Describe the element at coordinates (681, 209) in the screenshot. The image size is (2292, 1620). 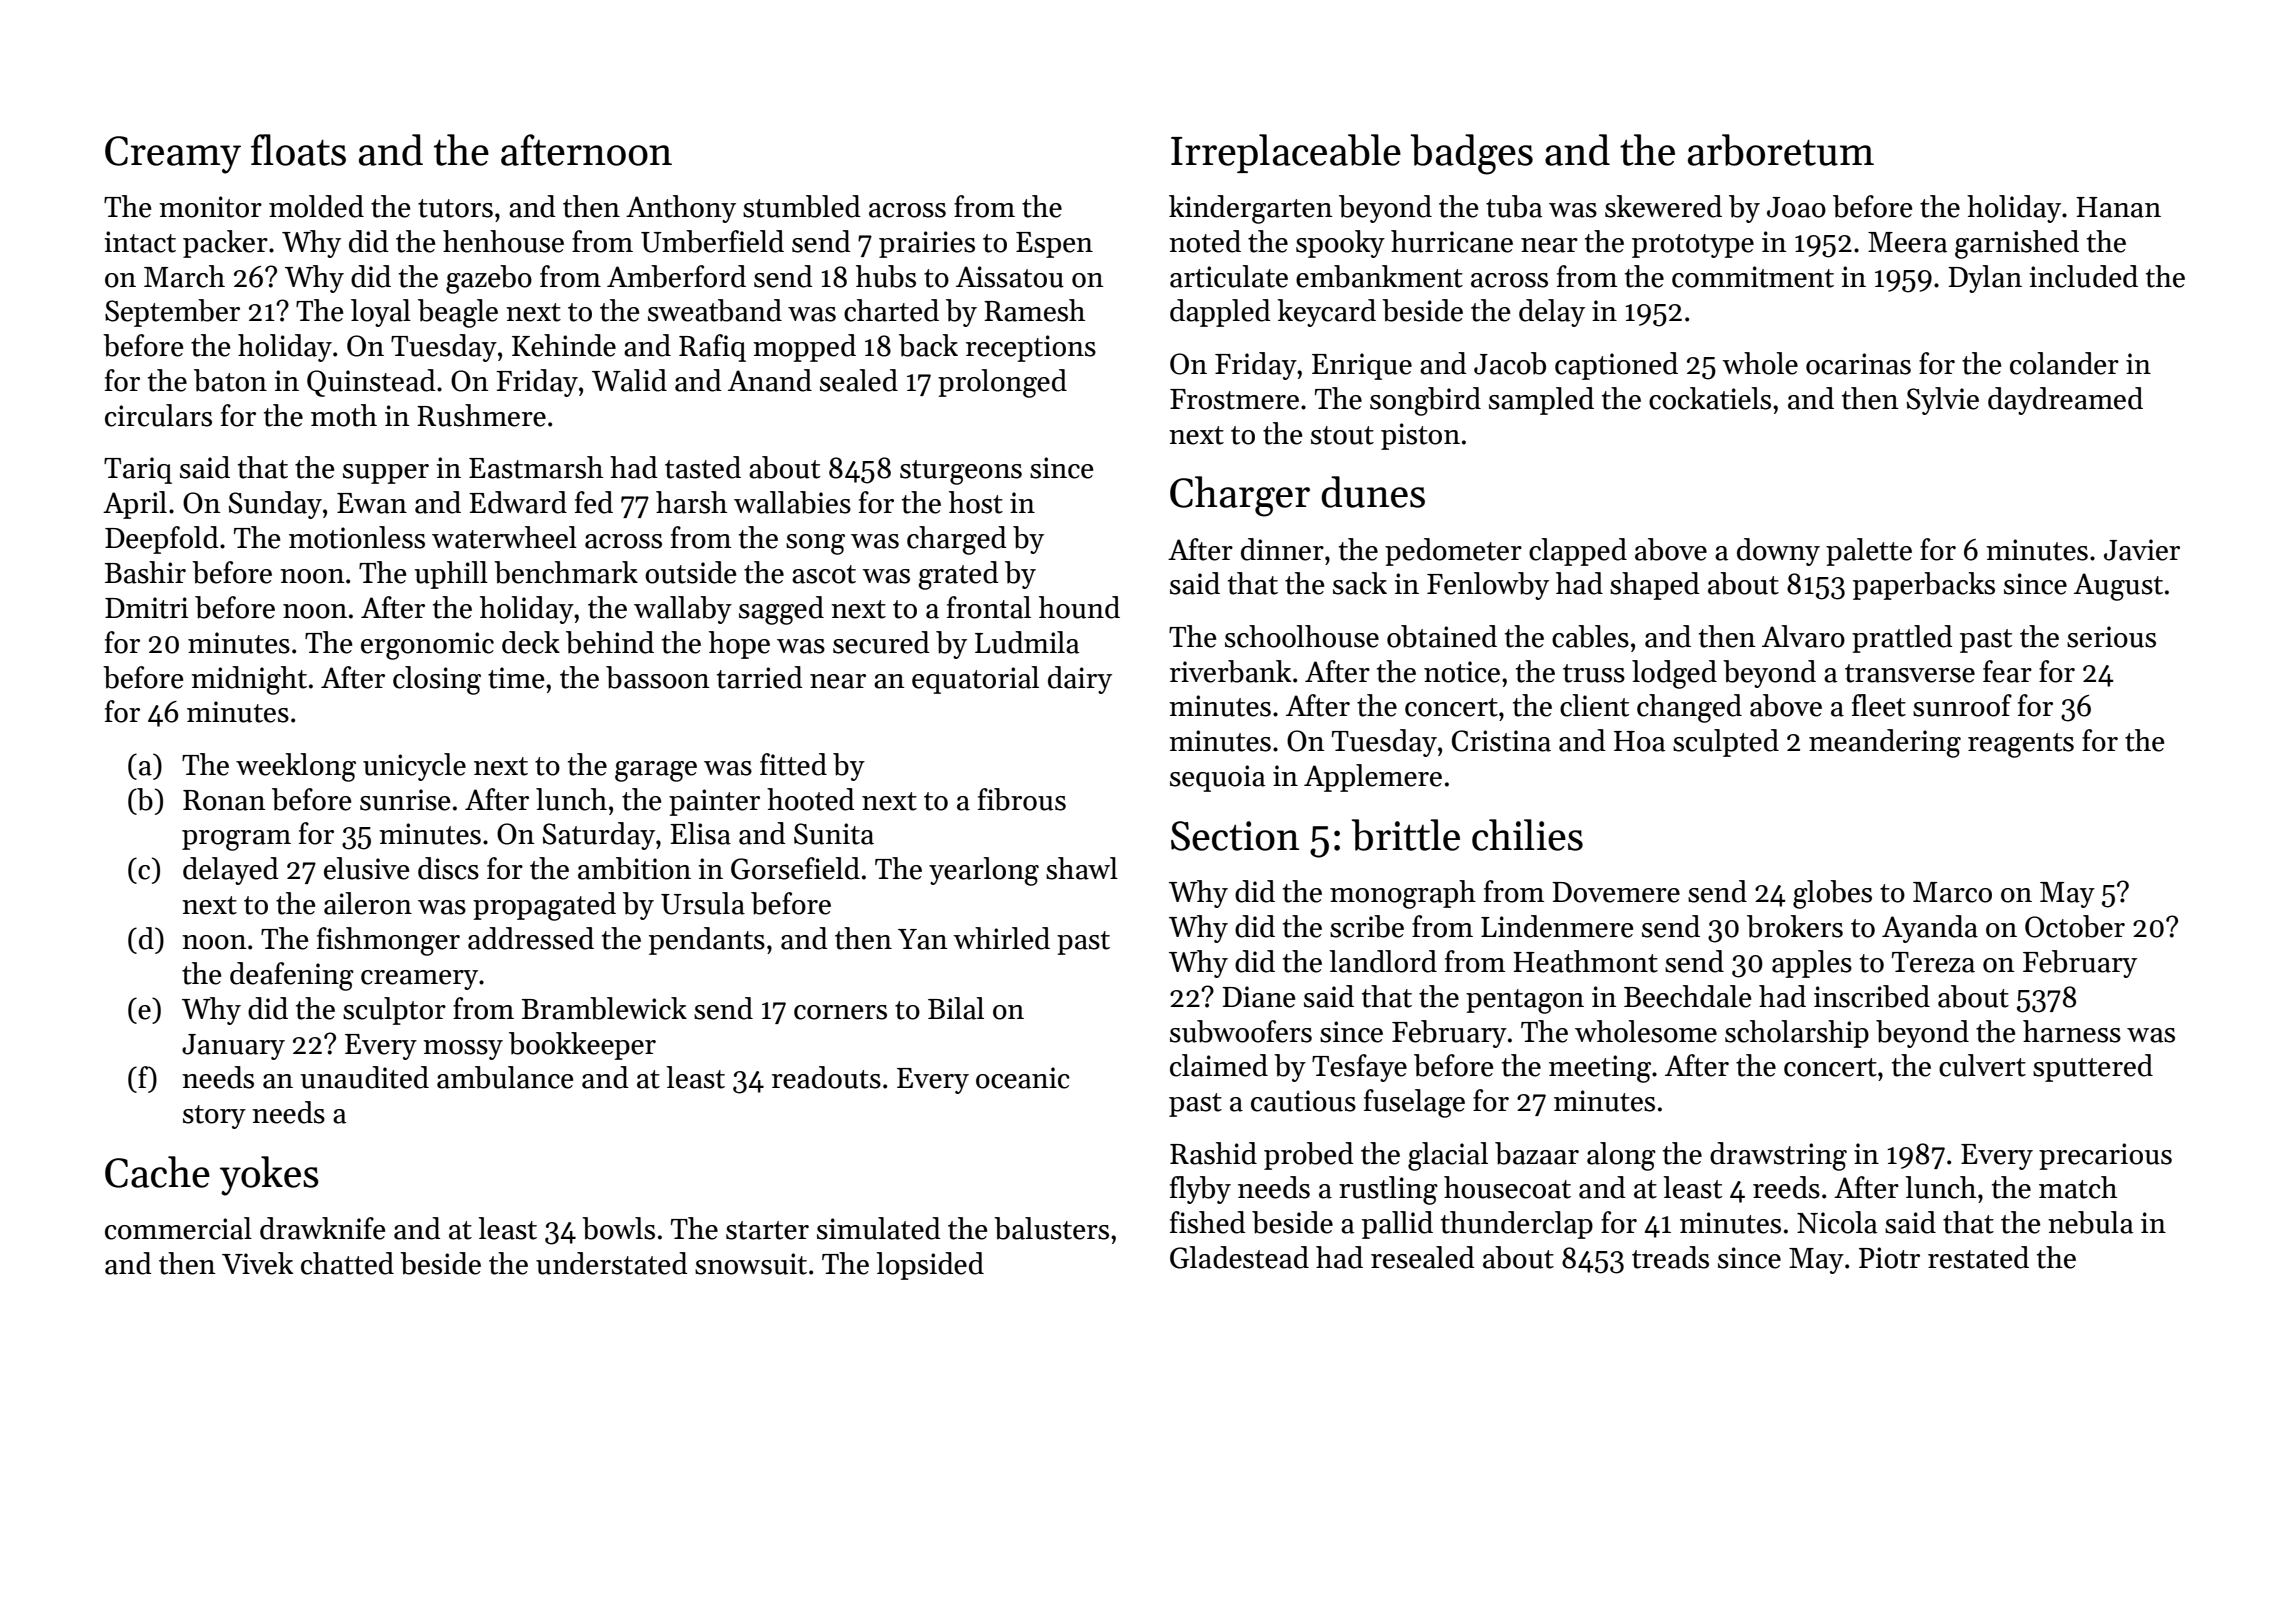
I see `Anthony` at that location.
